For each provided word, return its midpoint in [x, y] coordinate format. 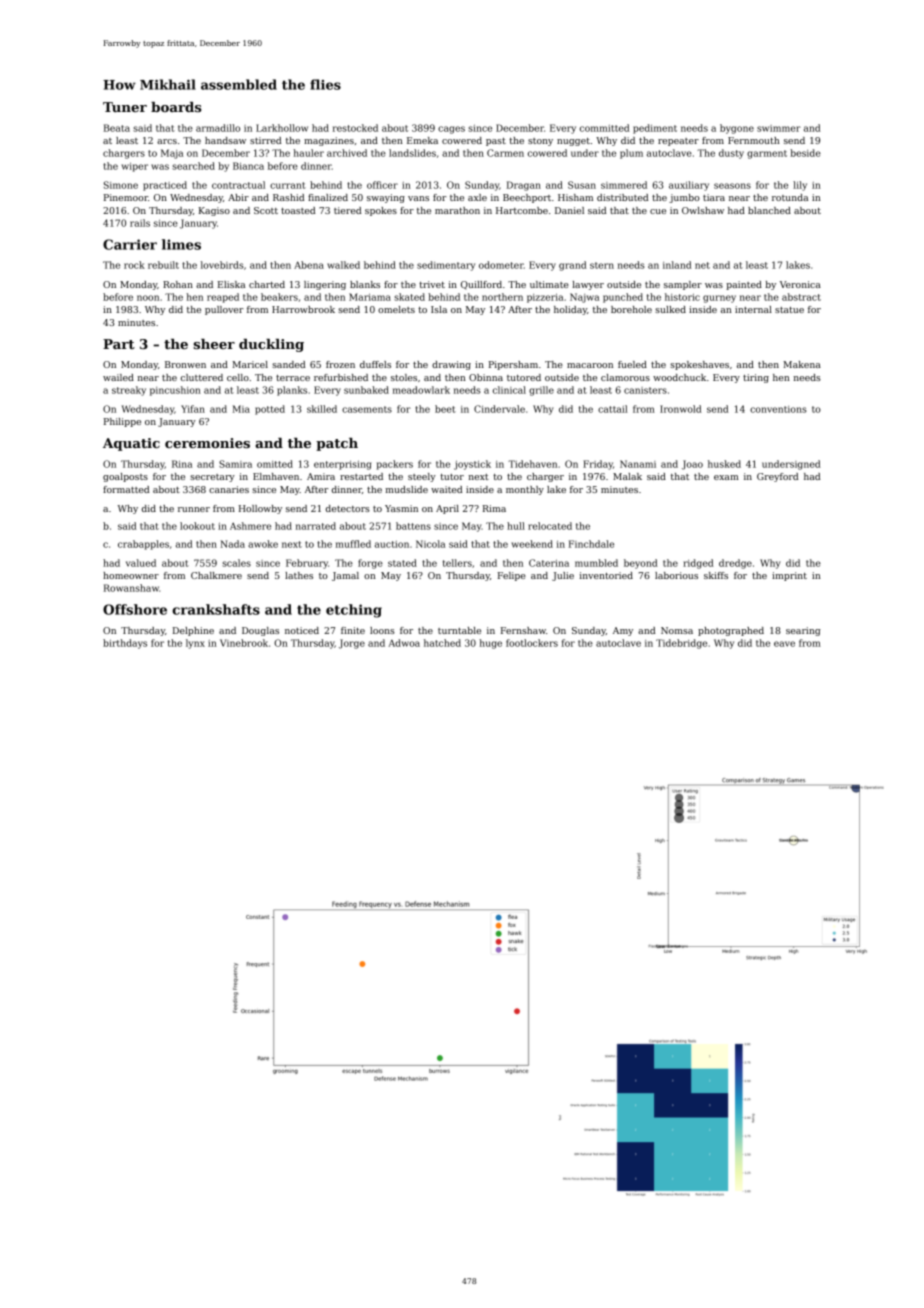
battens [413, 526]
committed [604, 128]
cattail [612, 409]
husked [724, 464]
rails [140, 223]
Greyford [777, 477]
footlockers [532, 643]
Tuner [125, 107]
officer [382, 185]
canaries [229, 489]
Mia [241, 409]
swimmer [779, 128]
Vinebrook [244, 643]
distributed [622, 197]
